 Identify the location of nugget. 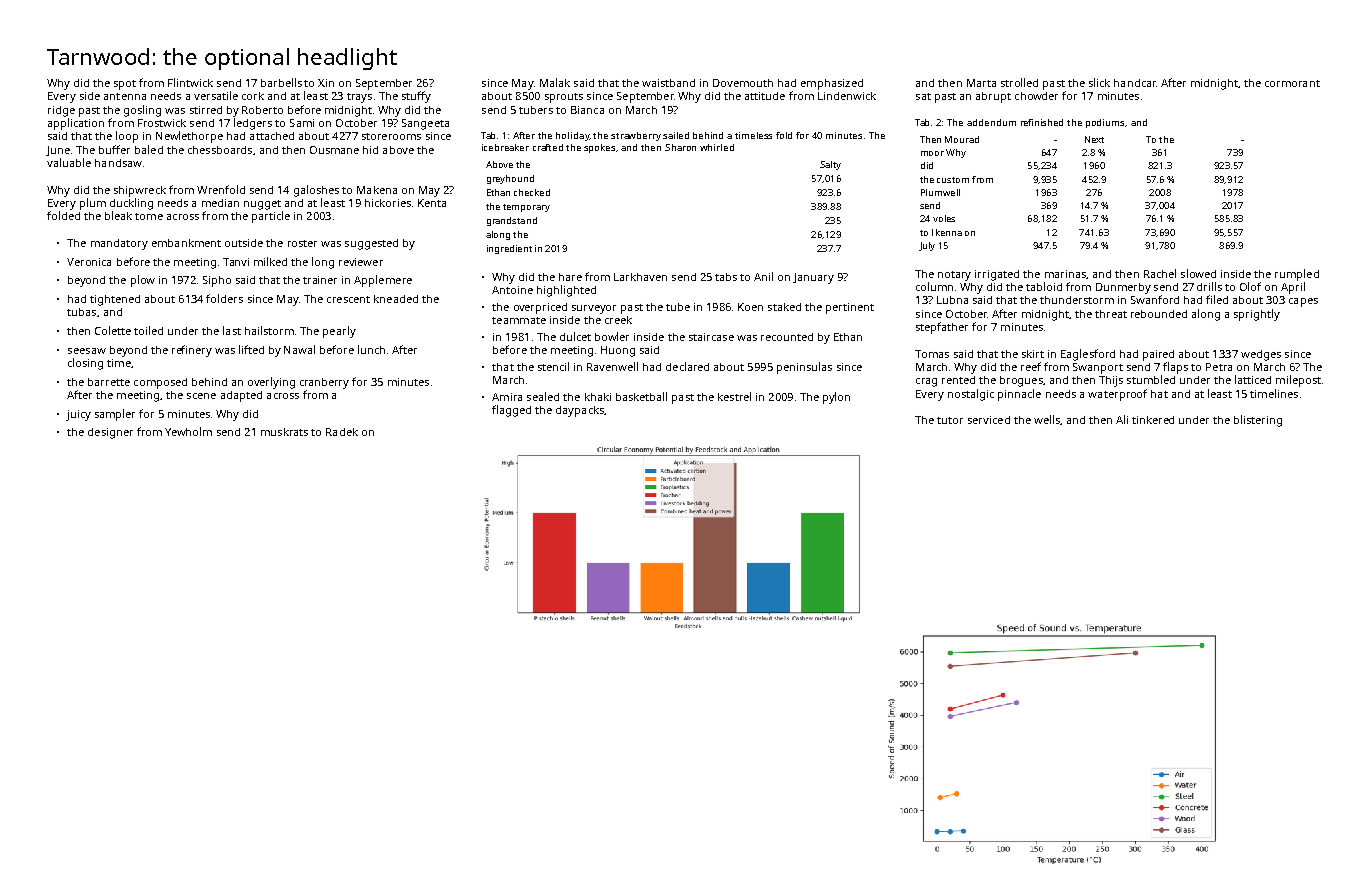
(262, 205).
